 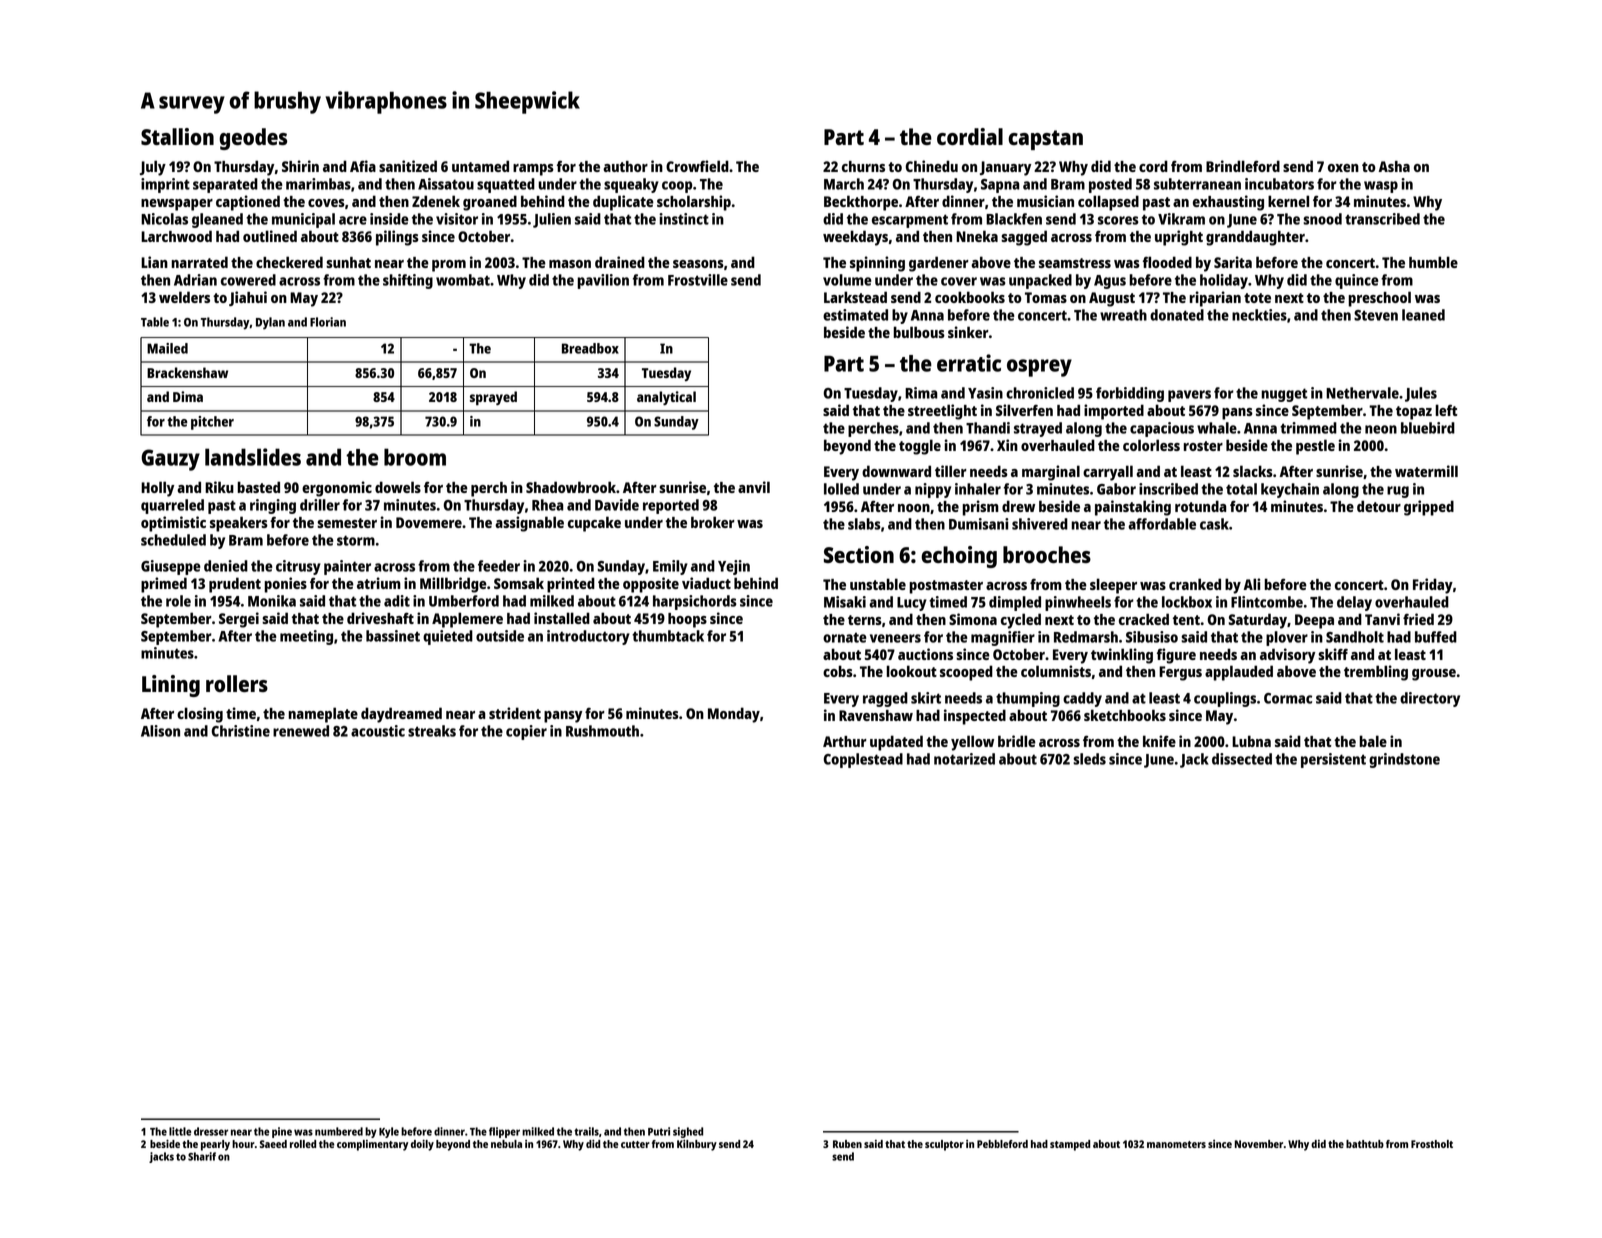 I want to click on daydreamed, so click(x=401, y=715).
